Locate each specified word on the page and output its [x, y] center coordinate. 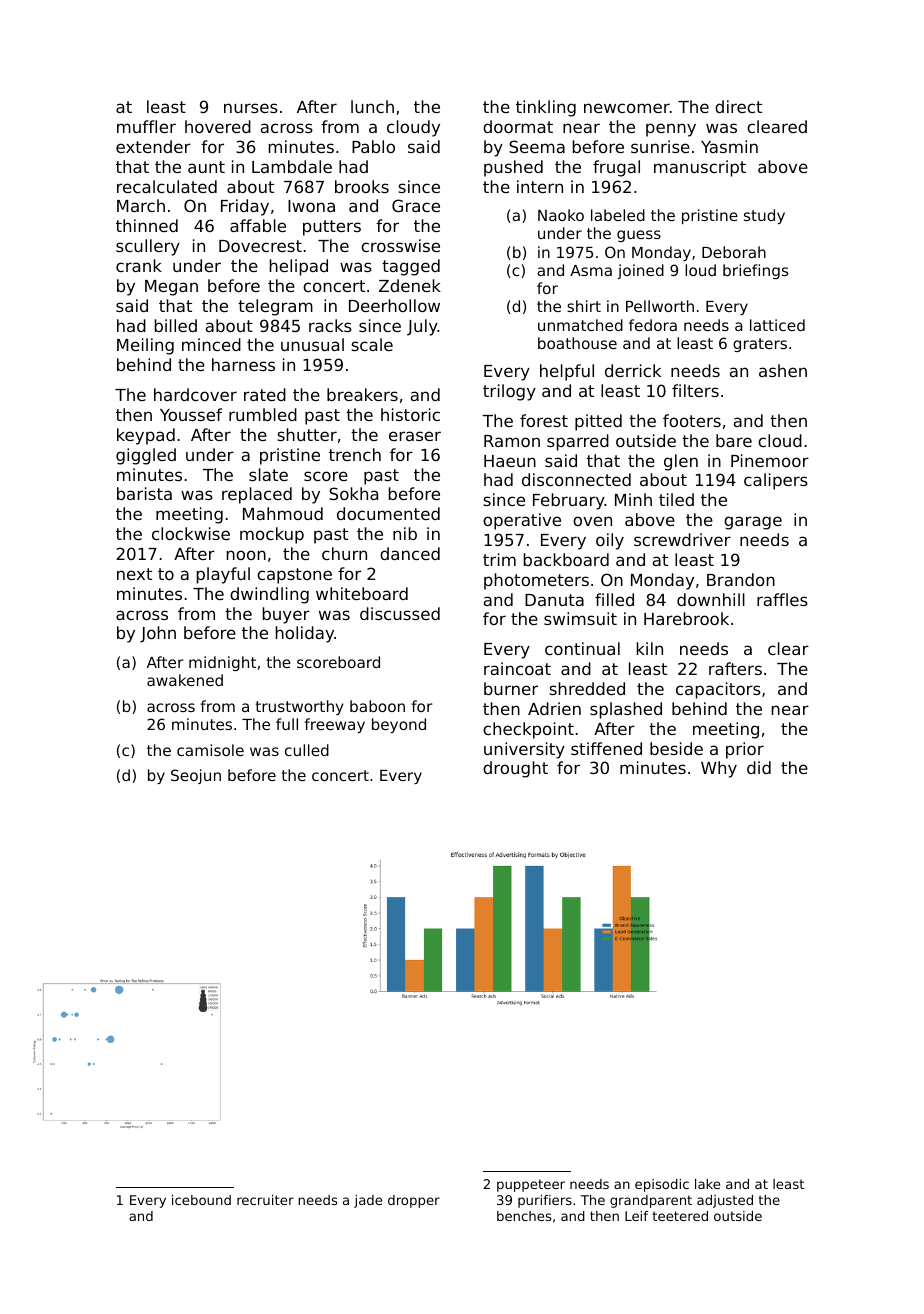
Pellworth [660, 306]
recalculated [167, 186]
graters [760, 345]
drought [515, 769]
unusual [312, 344]
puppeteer [531, 1185]
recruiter [265, 1200]
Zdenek [410, 285]
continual [582, 648]
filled [614, 599]
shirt [584, 306]
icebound [201, 1200]
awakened [185, 680]
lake [707, 1184]
